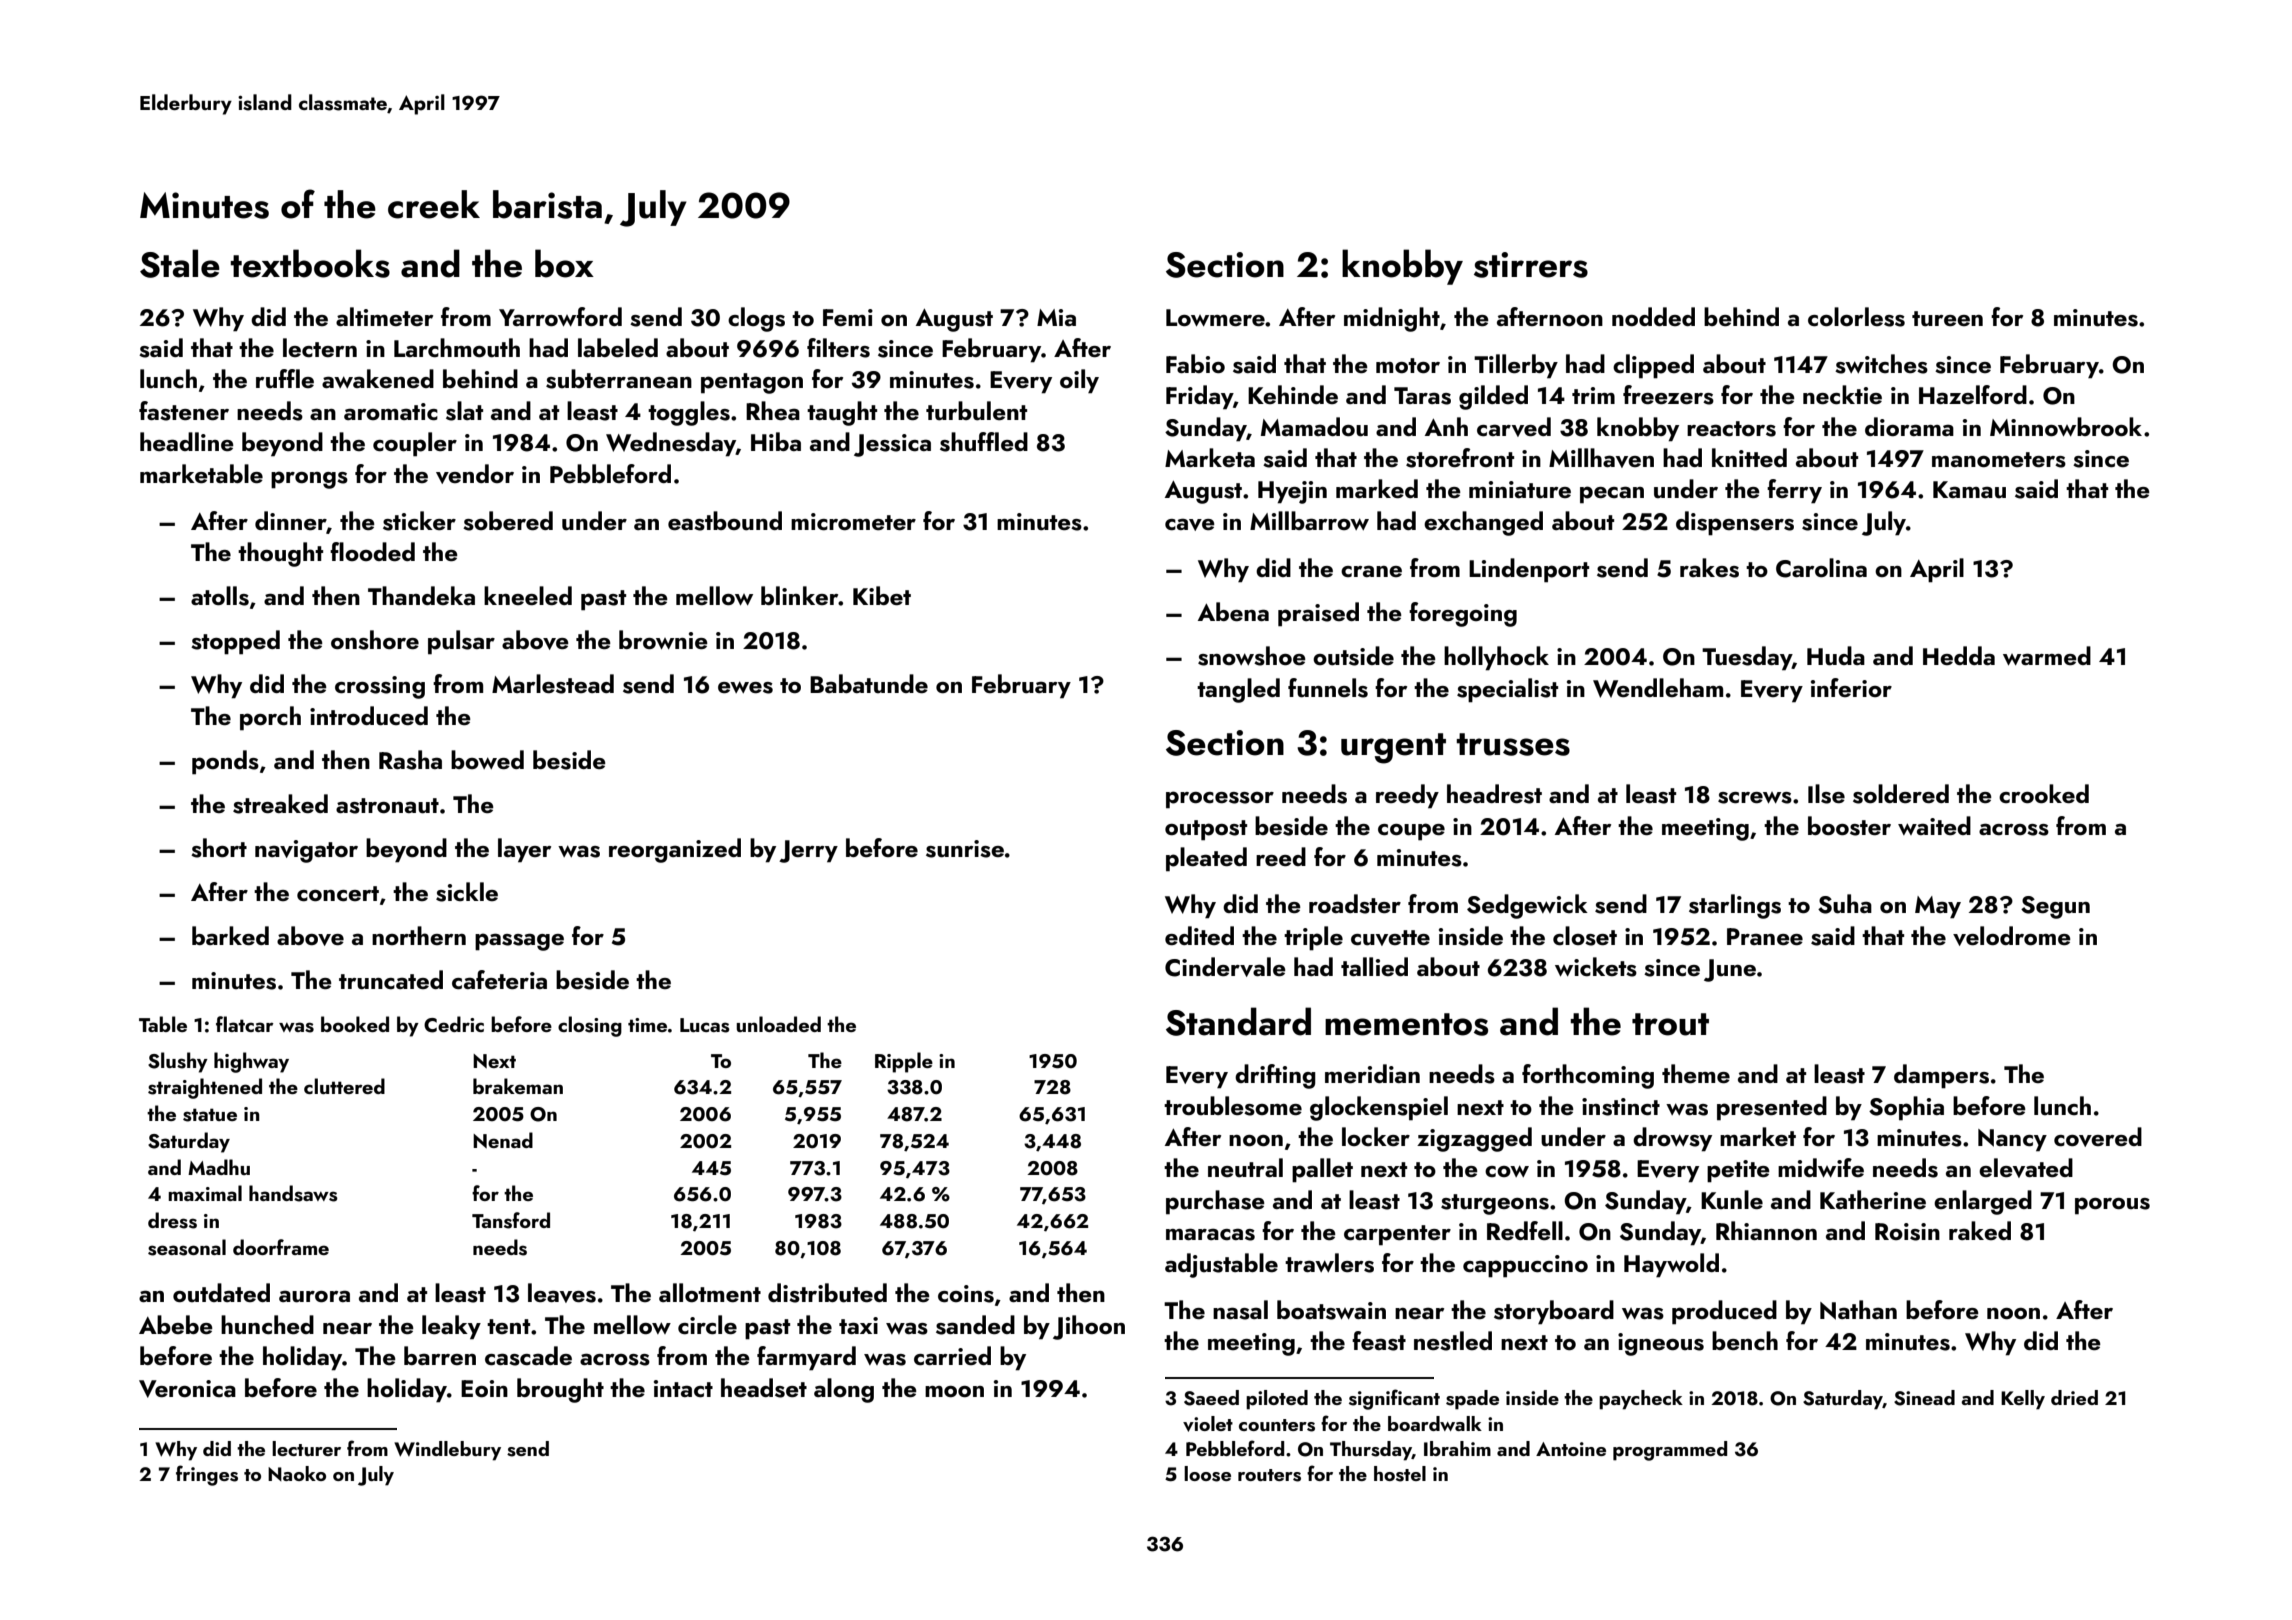 The image size is (2292, 1620). What do you see at coordinates (306, 1448) in the screenshot?
I see `lecturer` at bounding box center [306, 1448].
